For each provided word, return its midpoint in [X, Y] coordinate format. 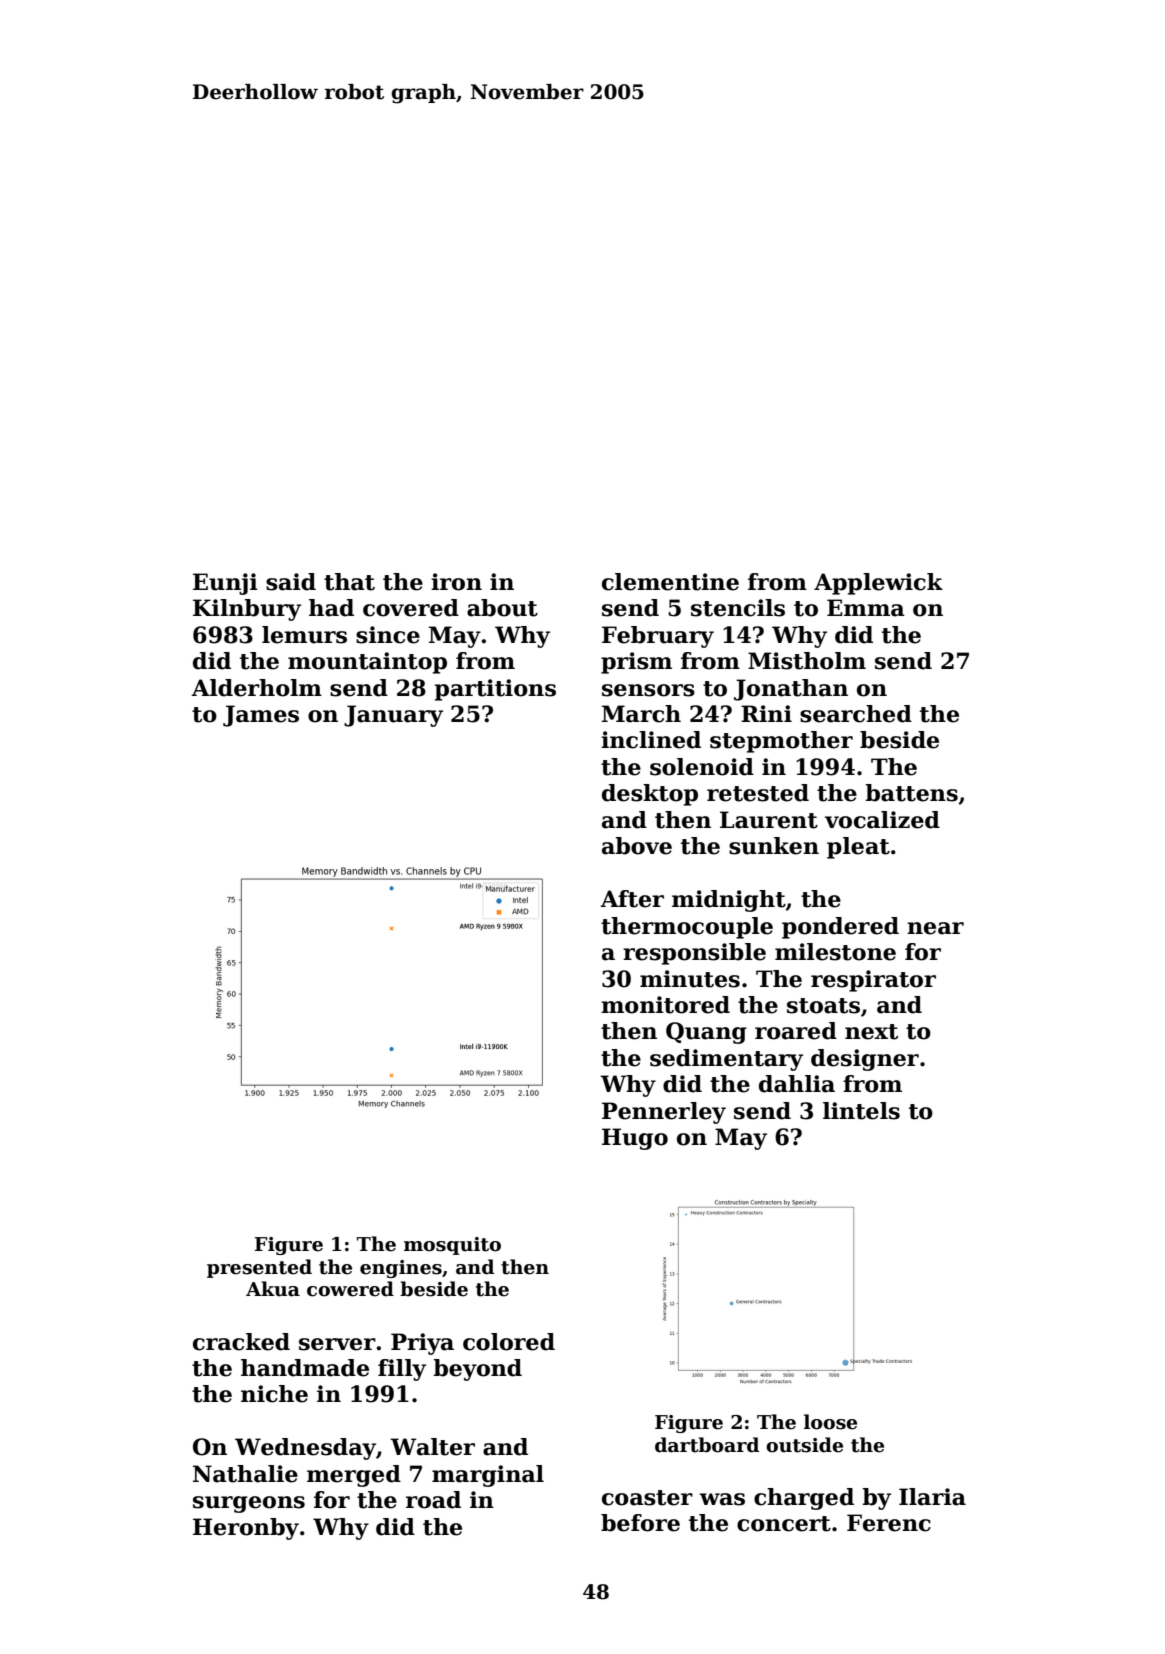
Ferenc [889, 1523]
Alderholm [256, 688]
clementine [670, 582]
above [637, 846]
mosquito [452, 1246]
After [632, 899]
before [640, 1523]
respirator [873, 981]
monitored [665, 1005]
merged [354, 1476]
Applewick [878, 584]
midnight [729, 901]
